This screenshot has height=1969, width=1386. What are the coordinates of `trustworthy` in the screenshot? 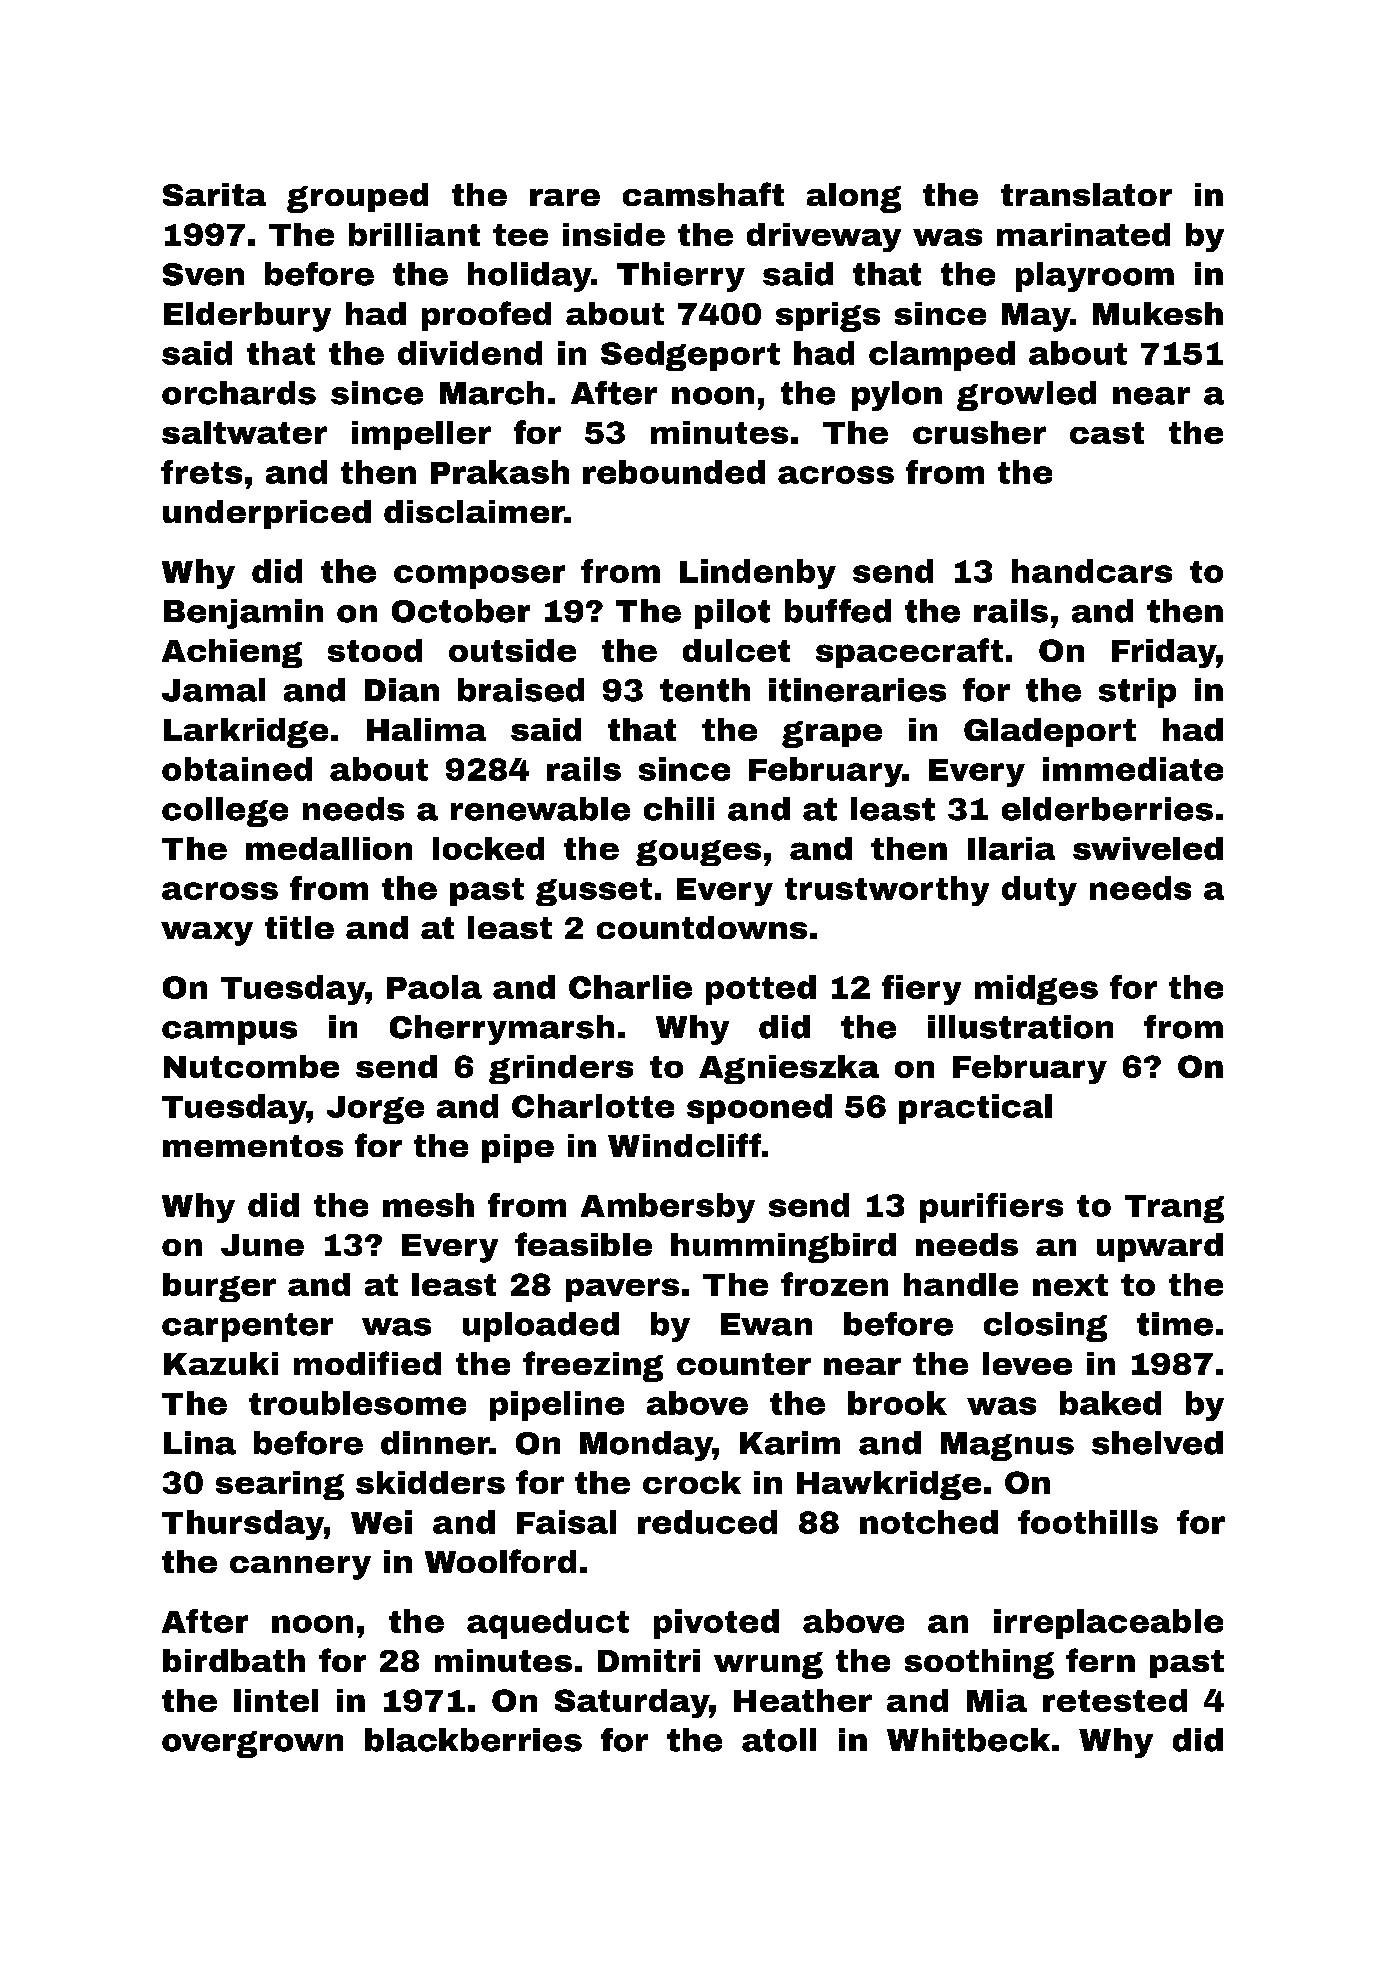 It's located at (887, 891).
